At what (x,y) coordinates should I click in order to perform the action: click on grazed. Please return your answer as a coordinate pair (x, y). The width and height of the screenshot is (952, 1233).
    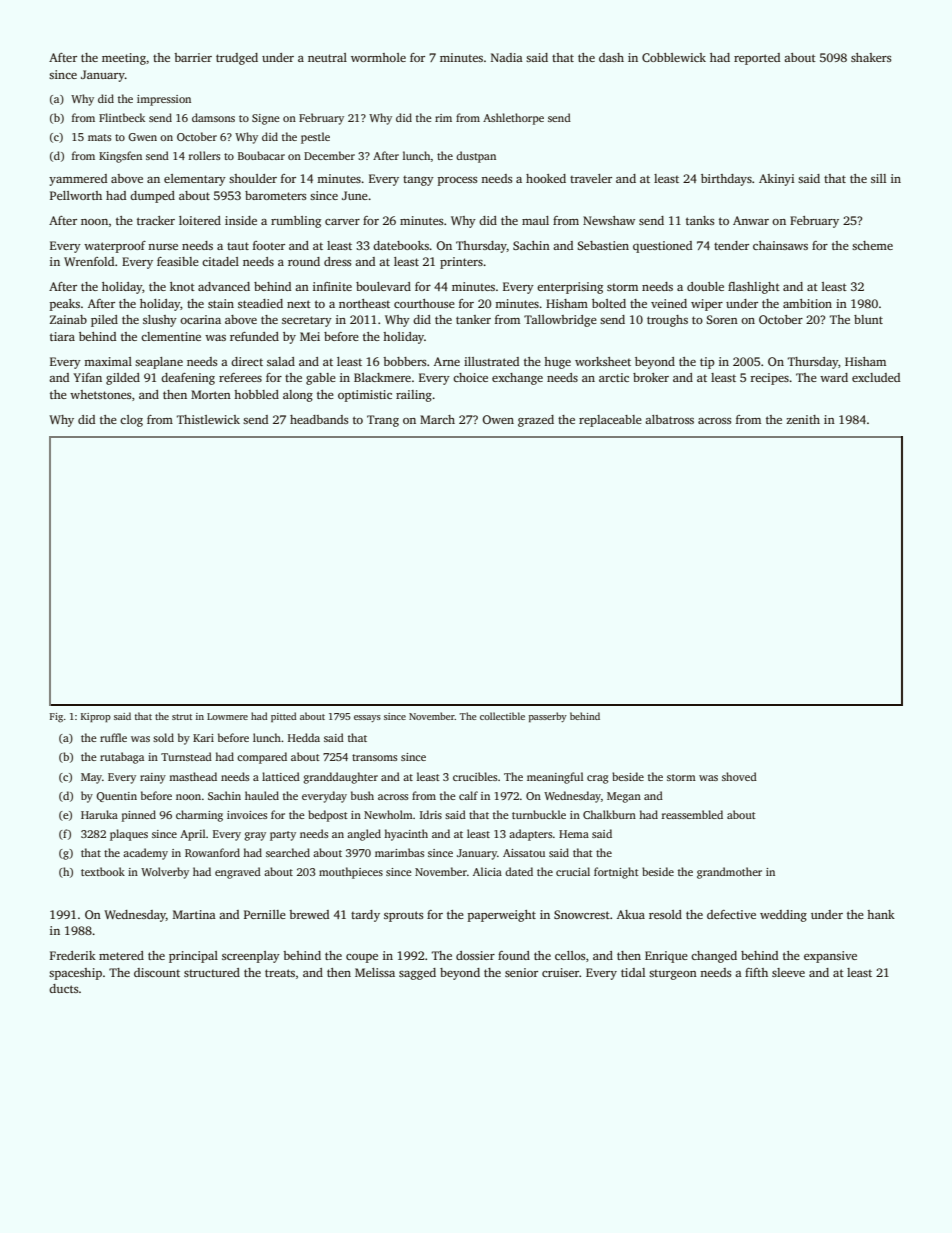
    Looking at the image, I should click on (536, 421).
